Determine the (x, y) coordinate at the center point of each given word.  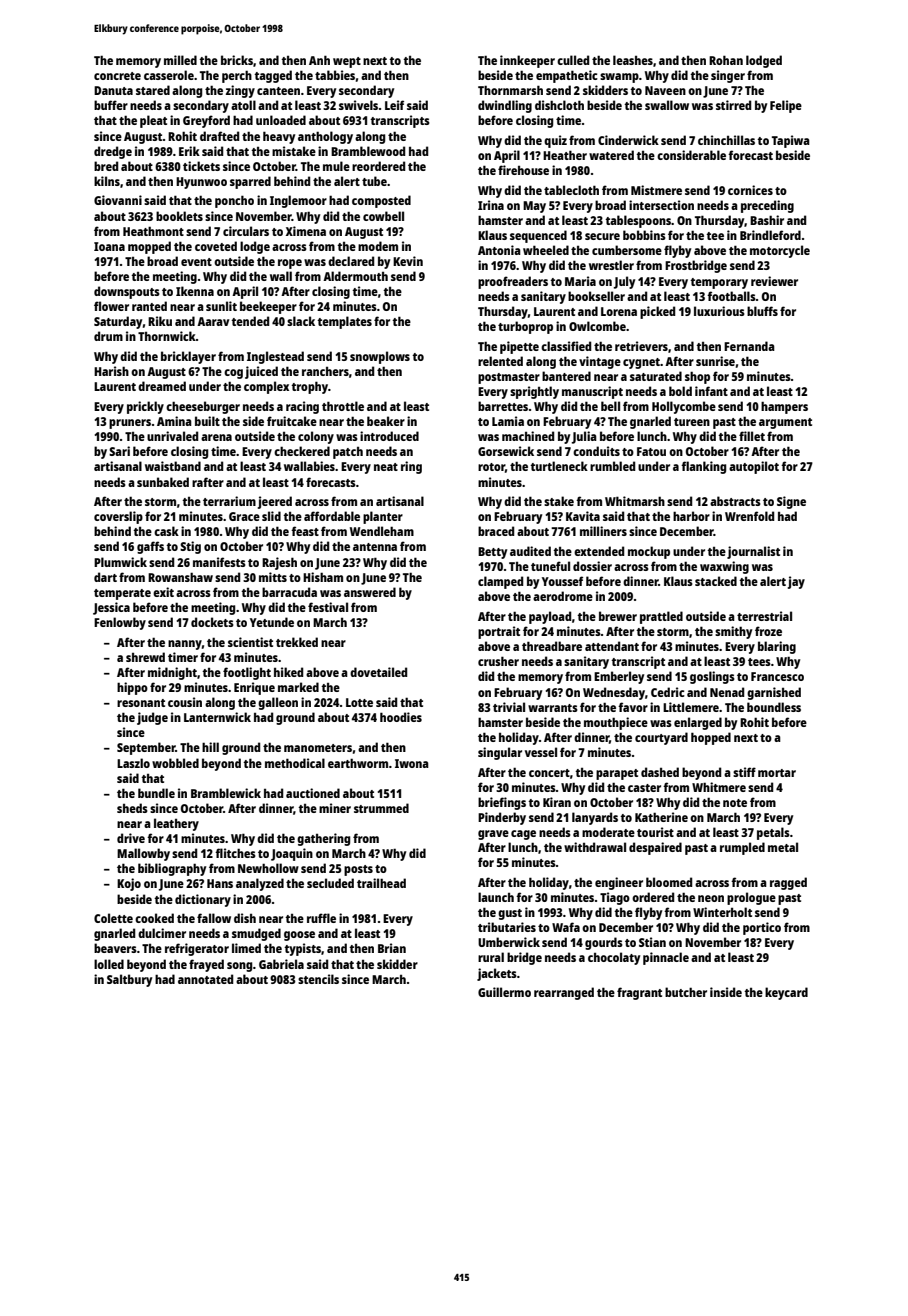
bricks (237, 60)
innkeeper (527, 61)
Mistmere (656, 190)
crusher (498, 661)
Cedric (668, 692)
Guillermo (504, 992)
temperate (122, 594)
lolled (109, 964)
